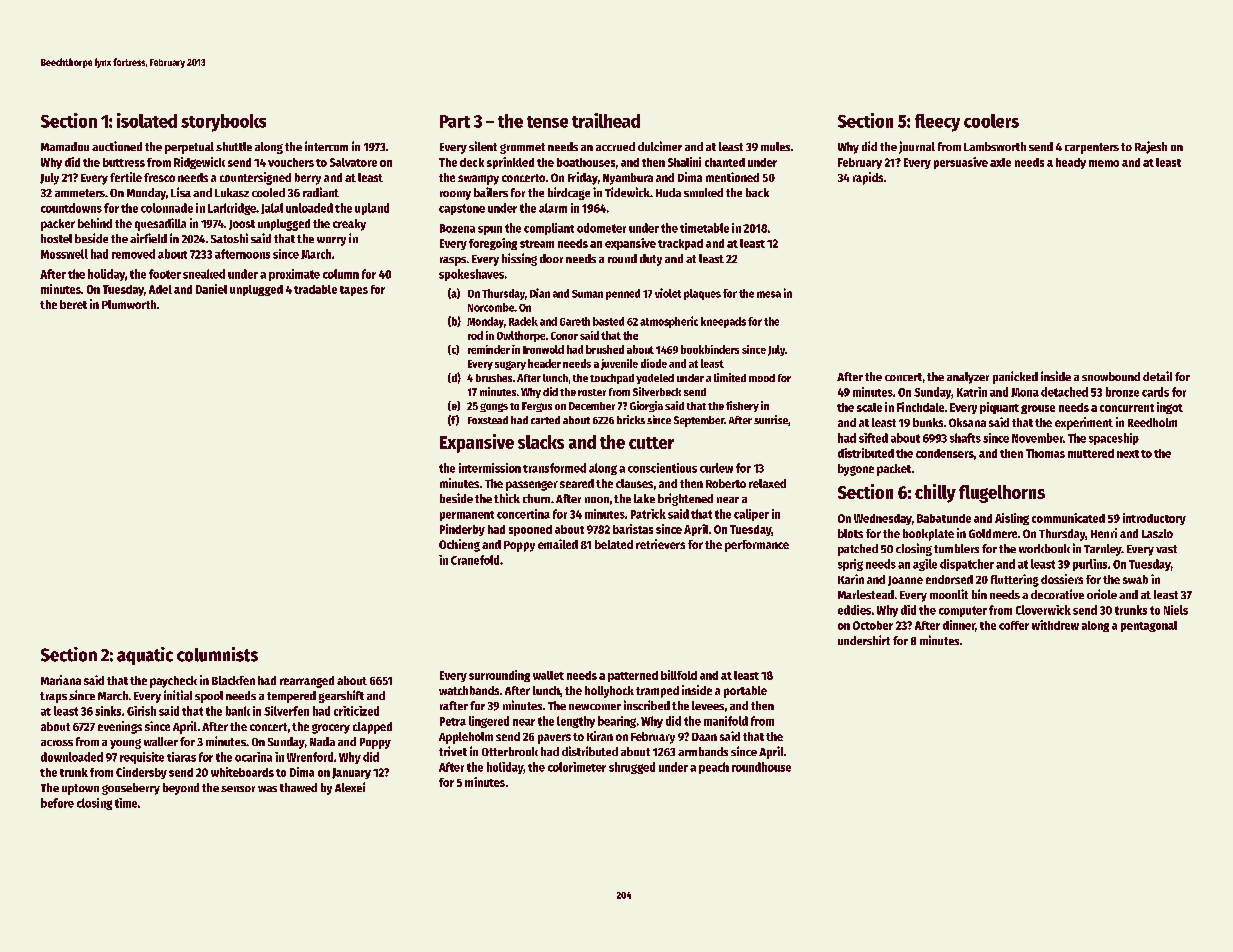 This image has width=1233, height=952. What do you see at coordinates (991, 121) in the image?
I see `coolers` at bounding box center [991, 121].
